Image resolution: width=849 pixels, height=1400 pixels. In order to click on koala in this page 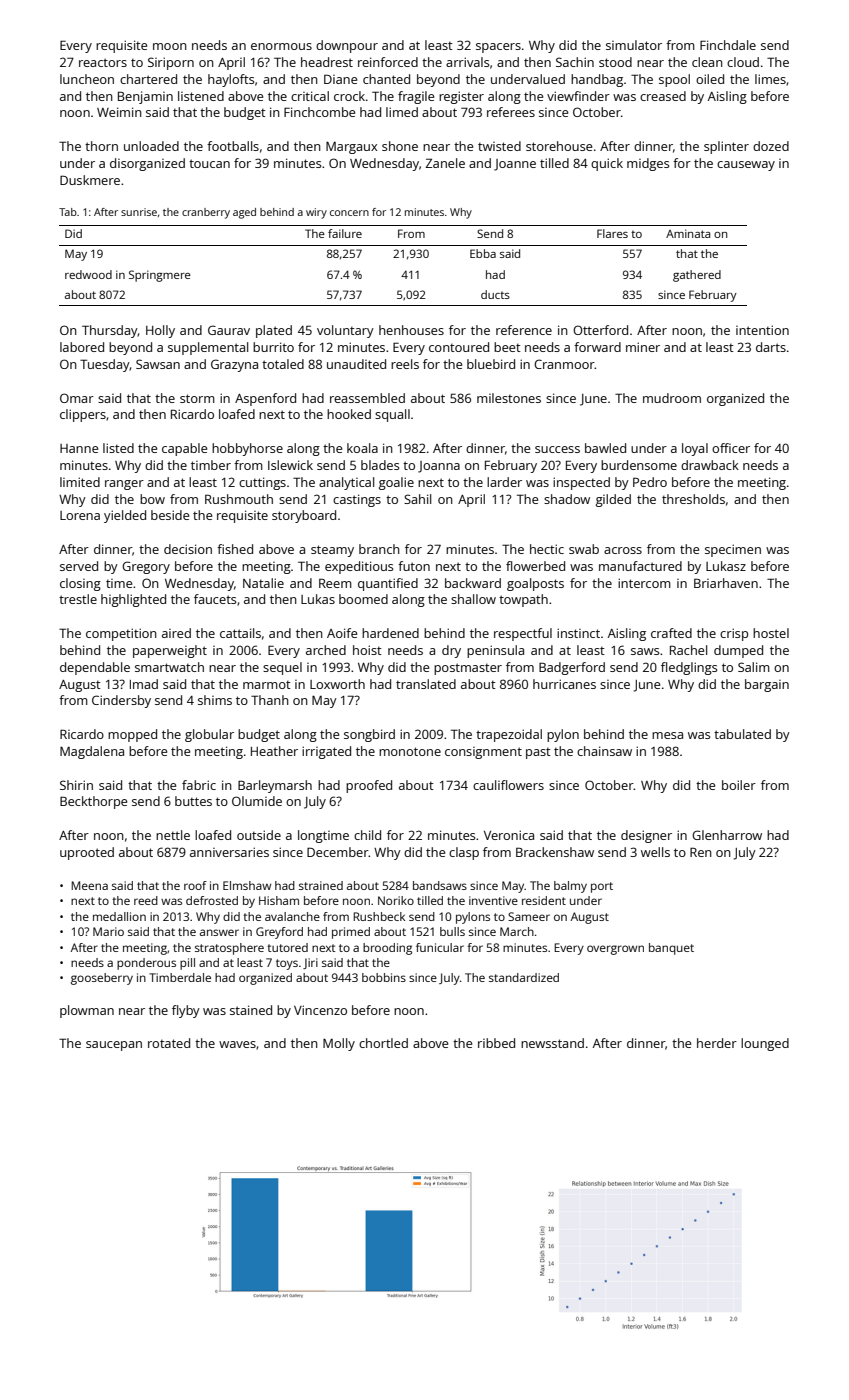, I will do `click(362, 448)`.
